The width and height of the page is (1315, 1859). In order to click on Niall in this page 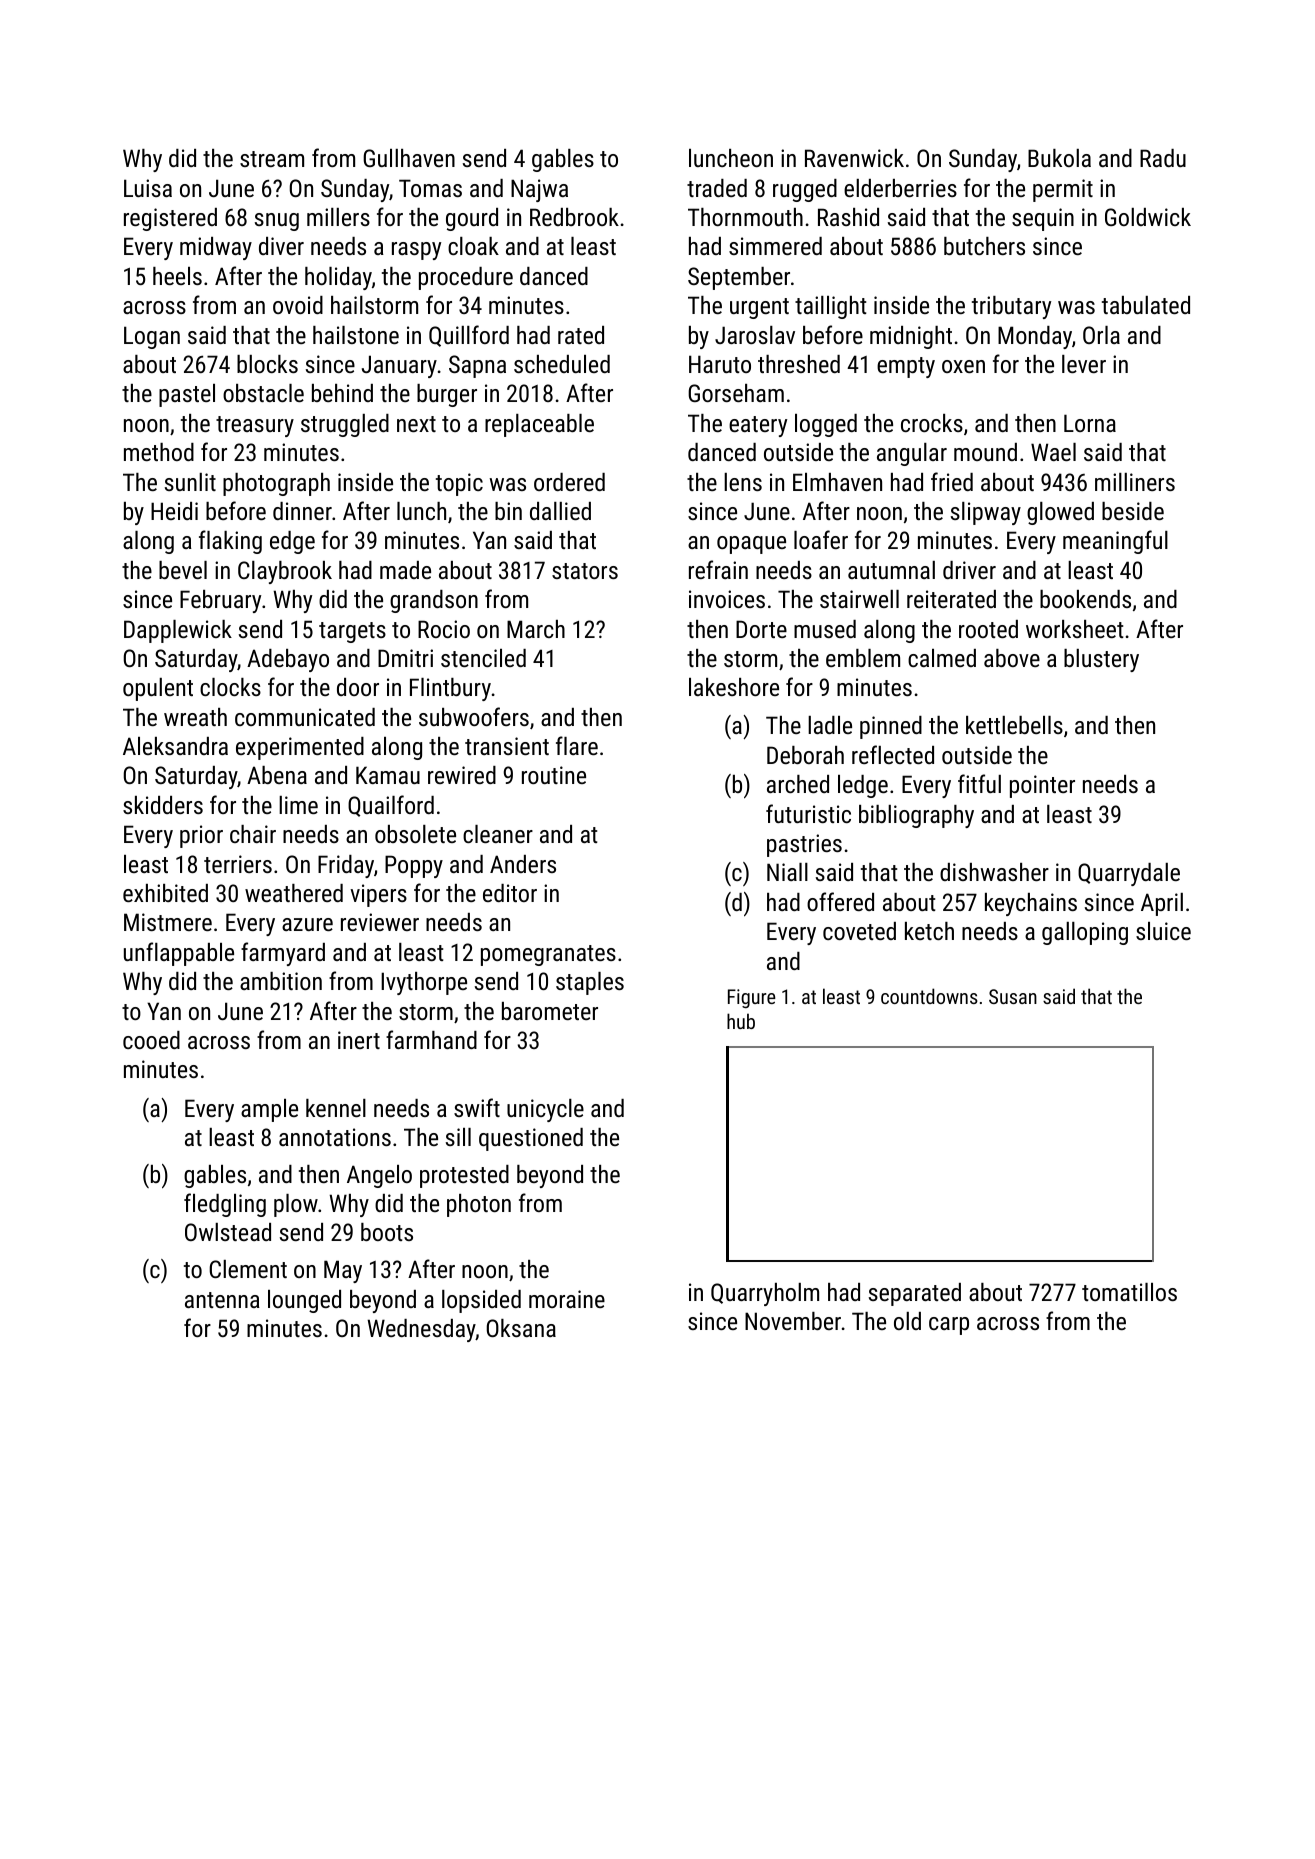, I will do `click(787, 872)`.
